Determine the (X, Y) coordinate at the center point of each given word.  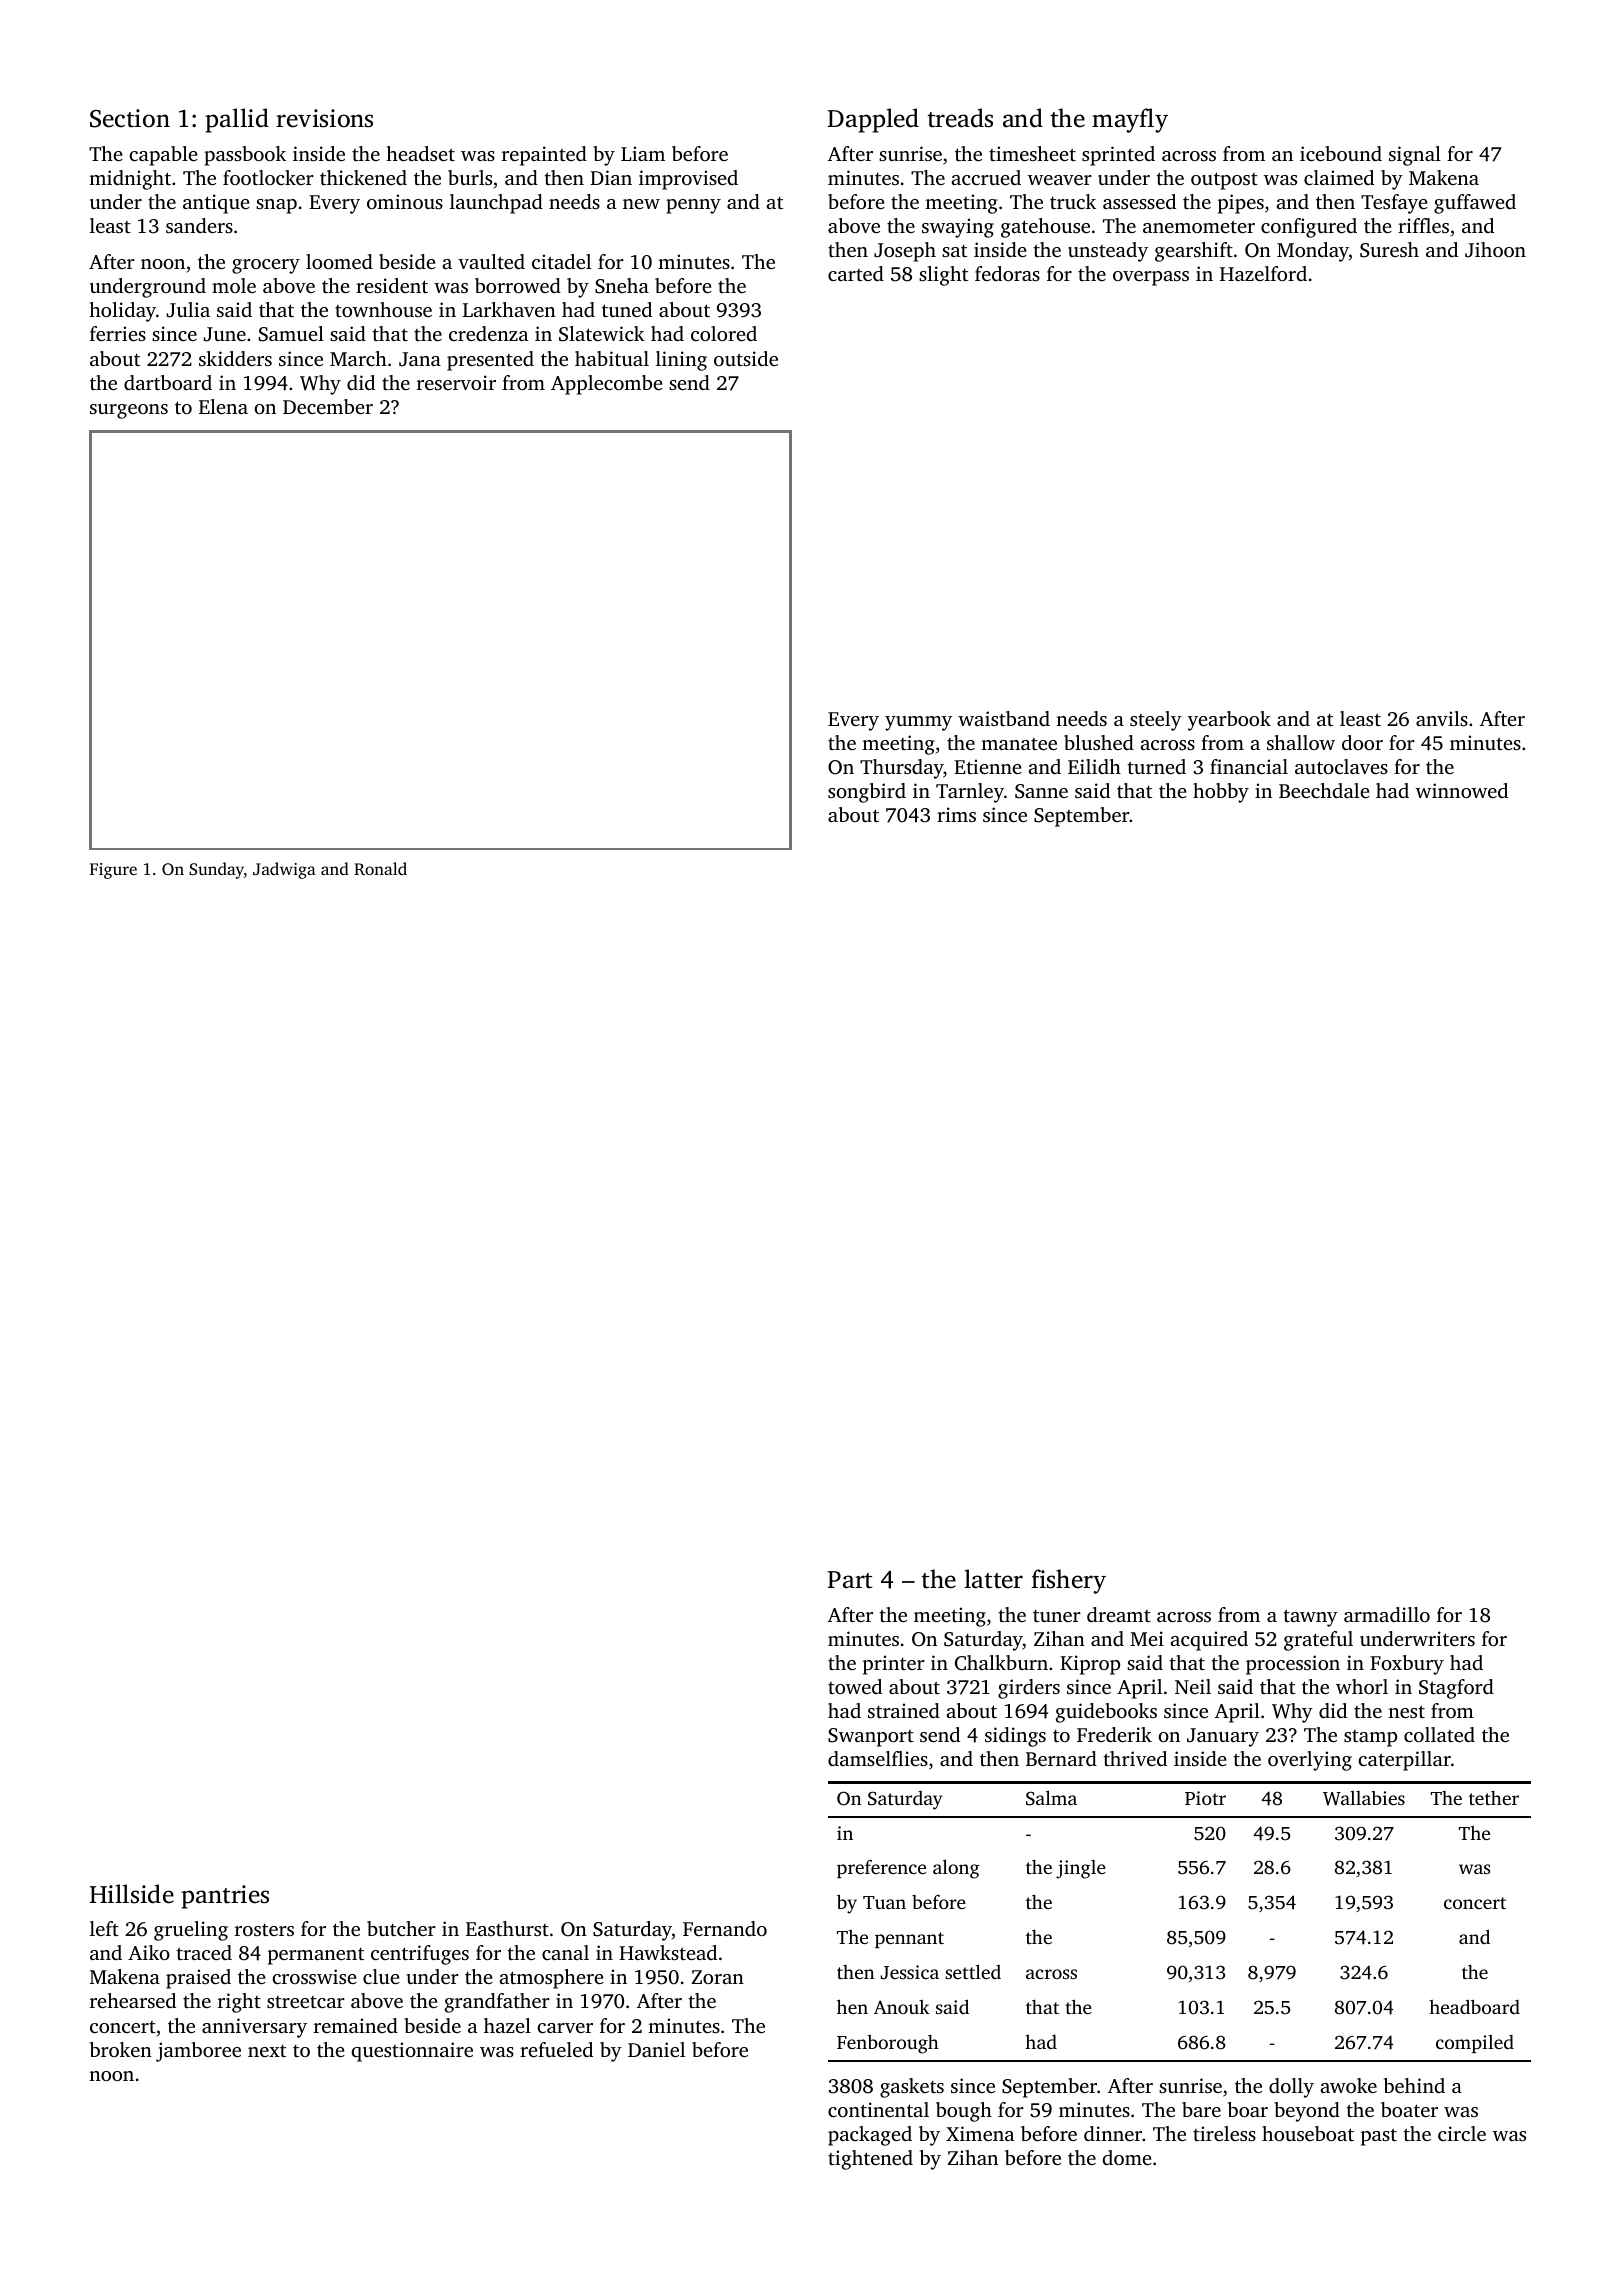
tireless (1224, 2133)
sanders (199, 225)
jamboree (198, 2052)
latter (993, 1579)
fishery (1068, 1581)
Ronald (380, 868)
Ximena (980, 2133)
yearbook (1229, 721)
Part (849, 1580)
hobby (1221, 793)
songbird (867, 793)
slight (943, 276)
